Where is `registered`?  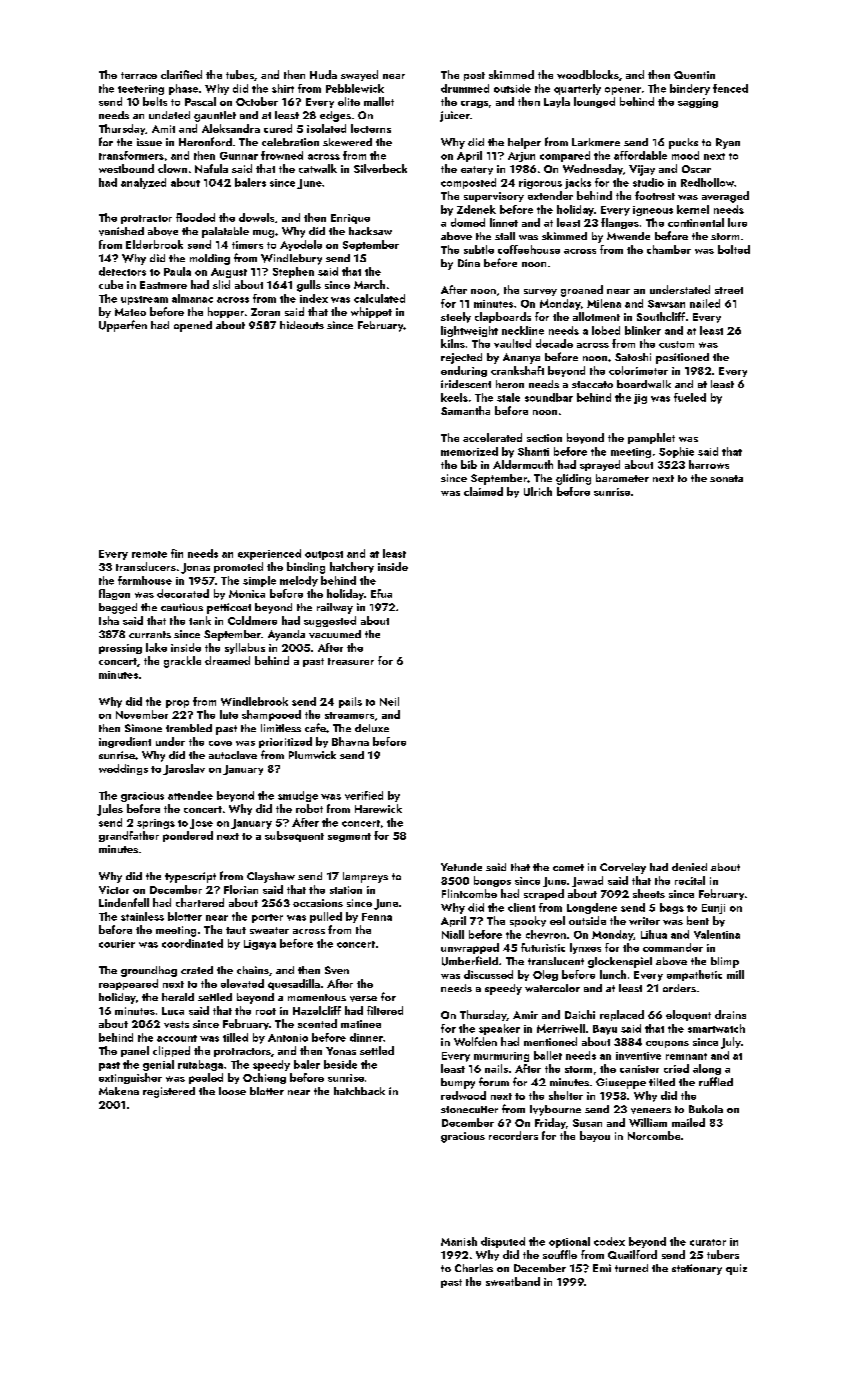 registered is located at coordinates (169, 1092).
